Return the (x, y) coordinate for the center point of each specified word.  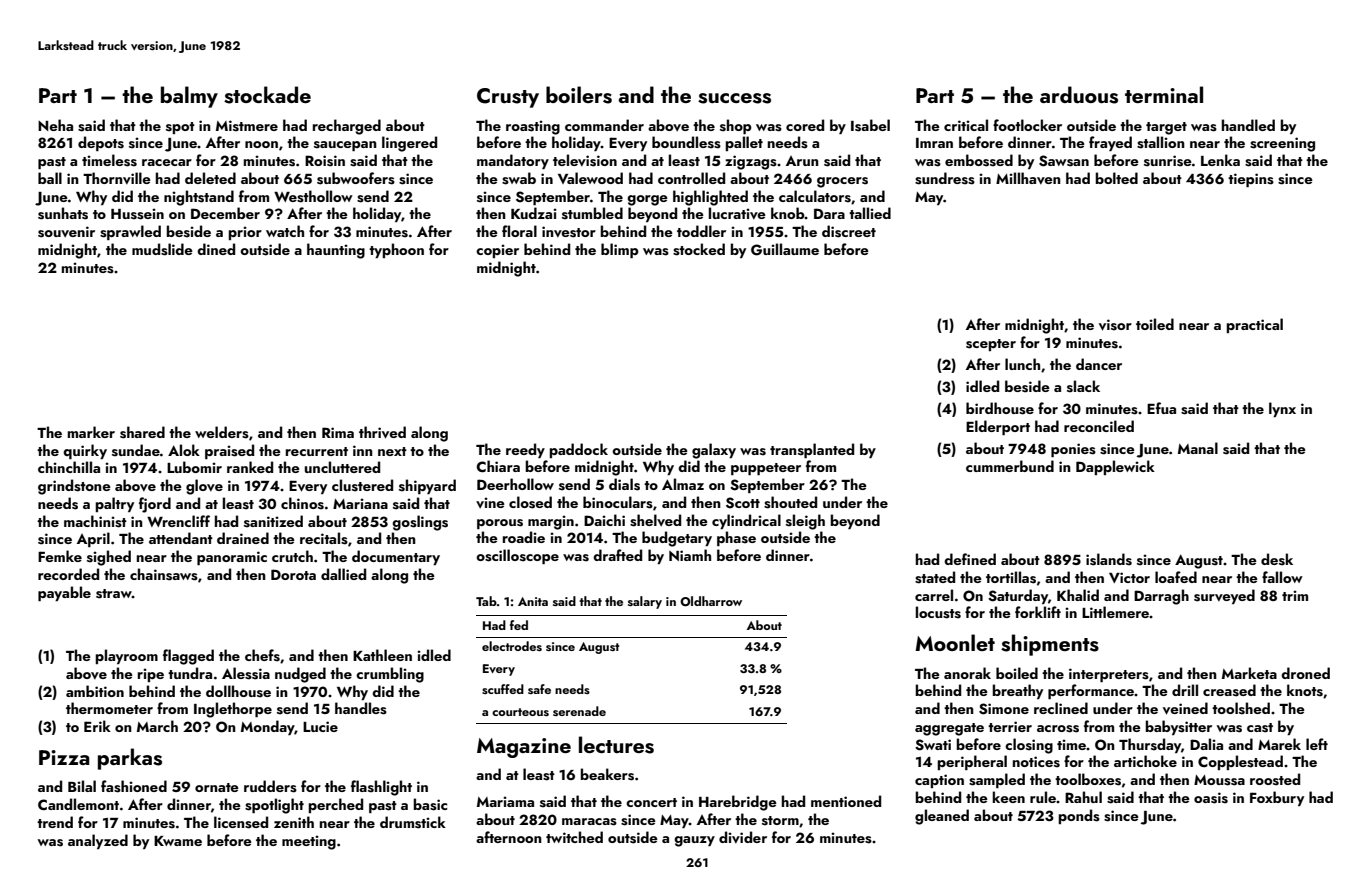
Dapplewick (1115, 467)
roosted (1275, 779)
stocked (699, 249)
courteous (520, 712)
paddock (578, 450)
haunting (336, 251)
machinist (95, 521)
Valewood (590, 178)
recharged (347, 127)
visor (1115, 325)
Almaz (683, 484)
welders (222, 432)
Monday (268, 727)
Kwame (178, 841)
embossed (979, 160)
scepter (991, 345)
